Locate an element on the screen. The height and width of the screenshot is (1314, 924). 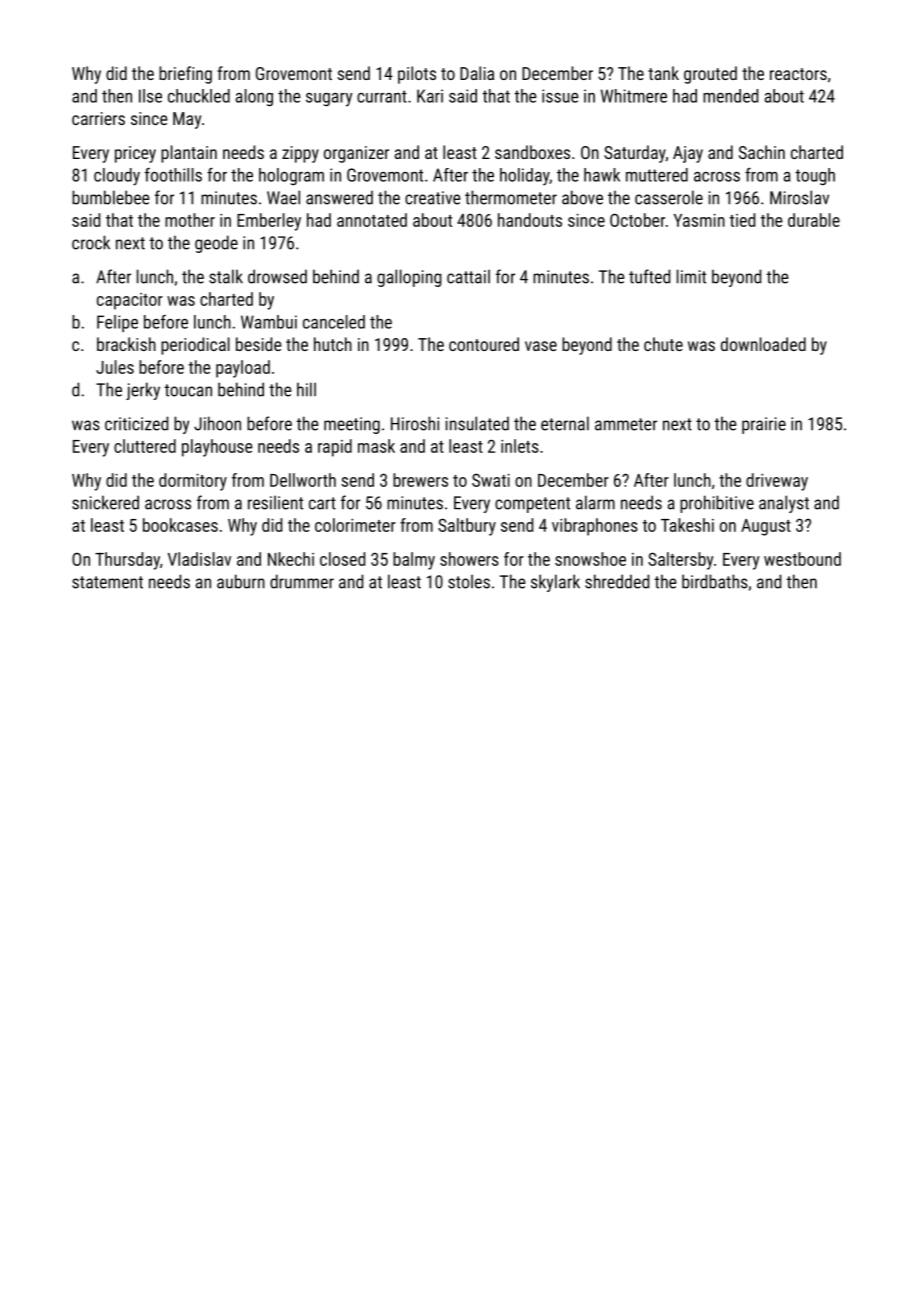
periodical is located at coordinates (195, 346).
